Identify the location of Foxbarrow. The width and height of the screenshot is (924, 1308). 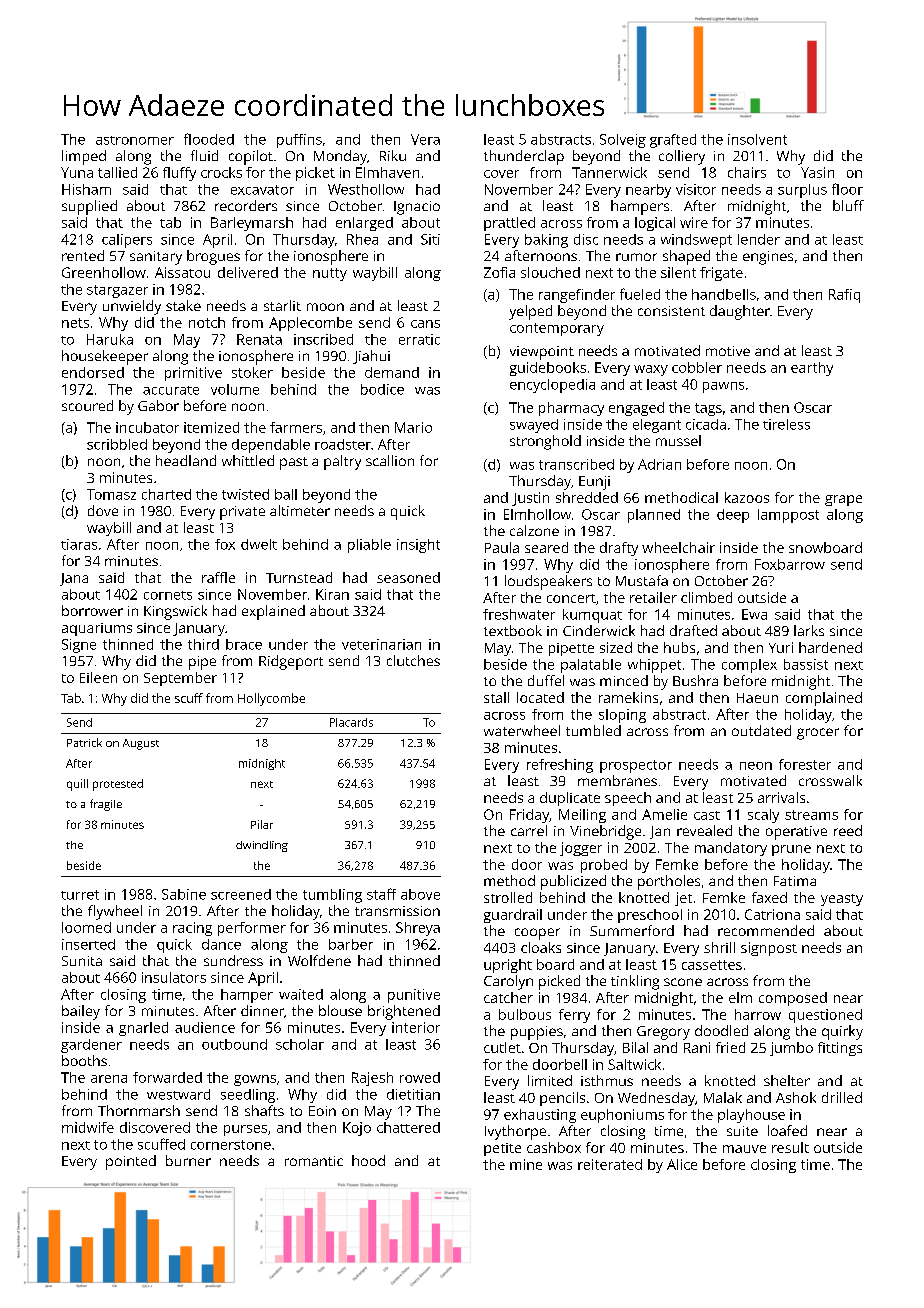
(790, 564).
